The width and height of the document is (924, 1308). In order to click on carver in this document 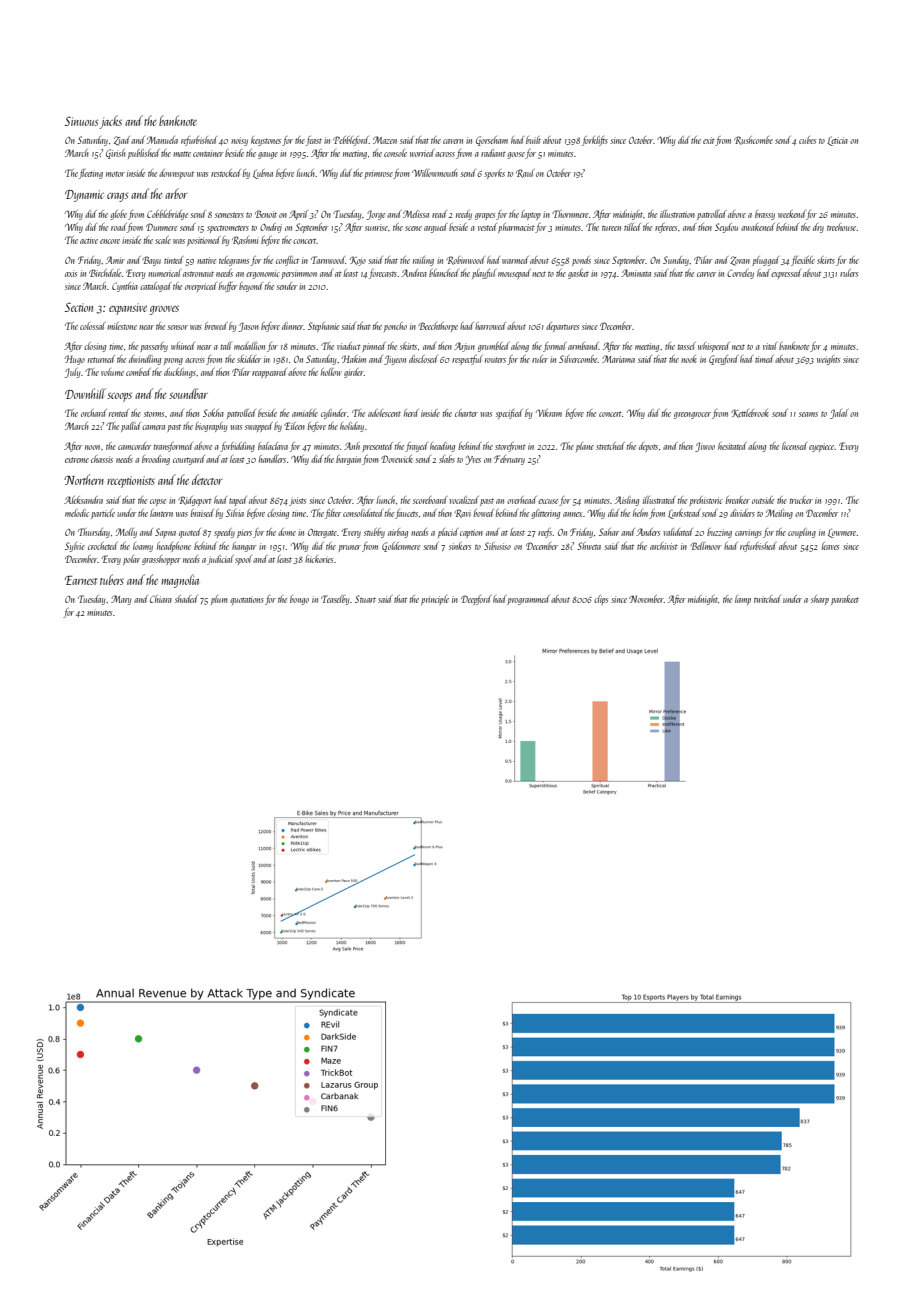, I will do `click(706, 274)`.
